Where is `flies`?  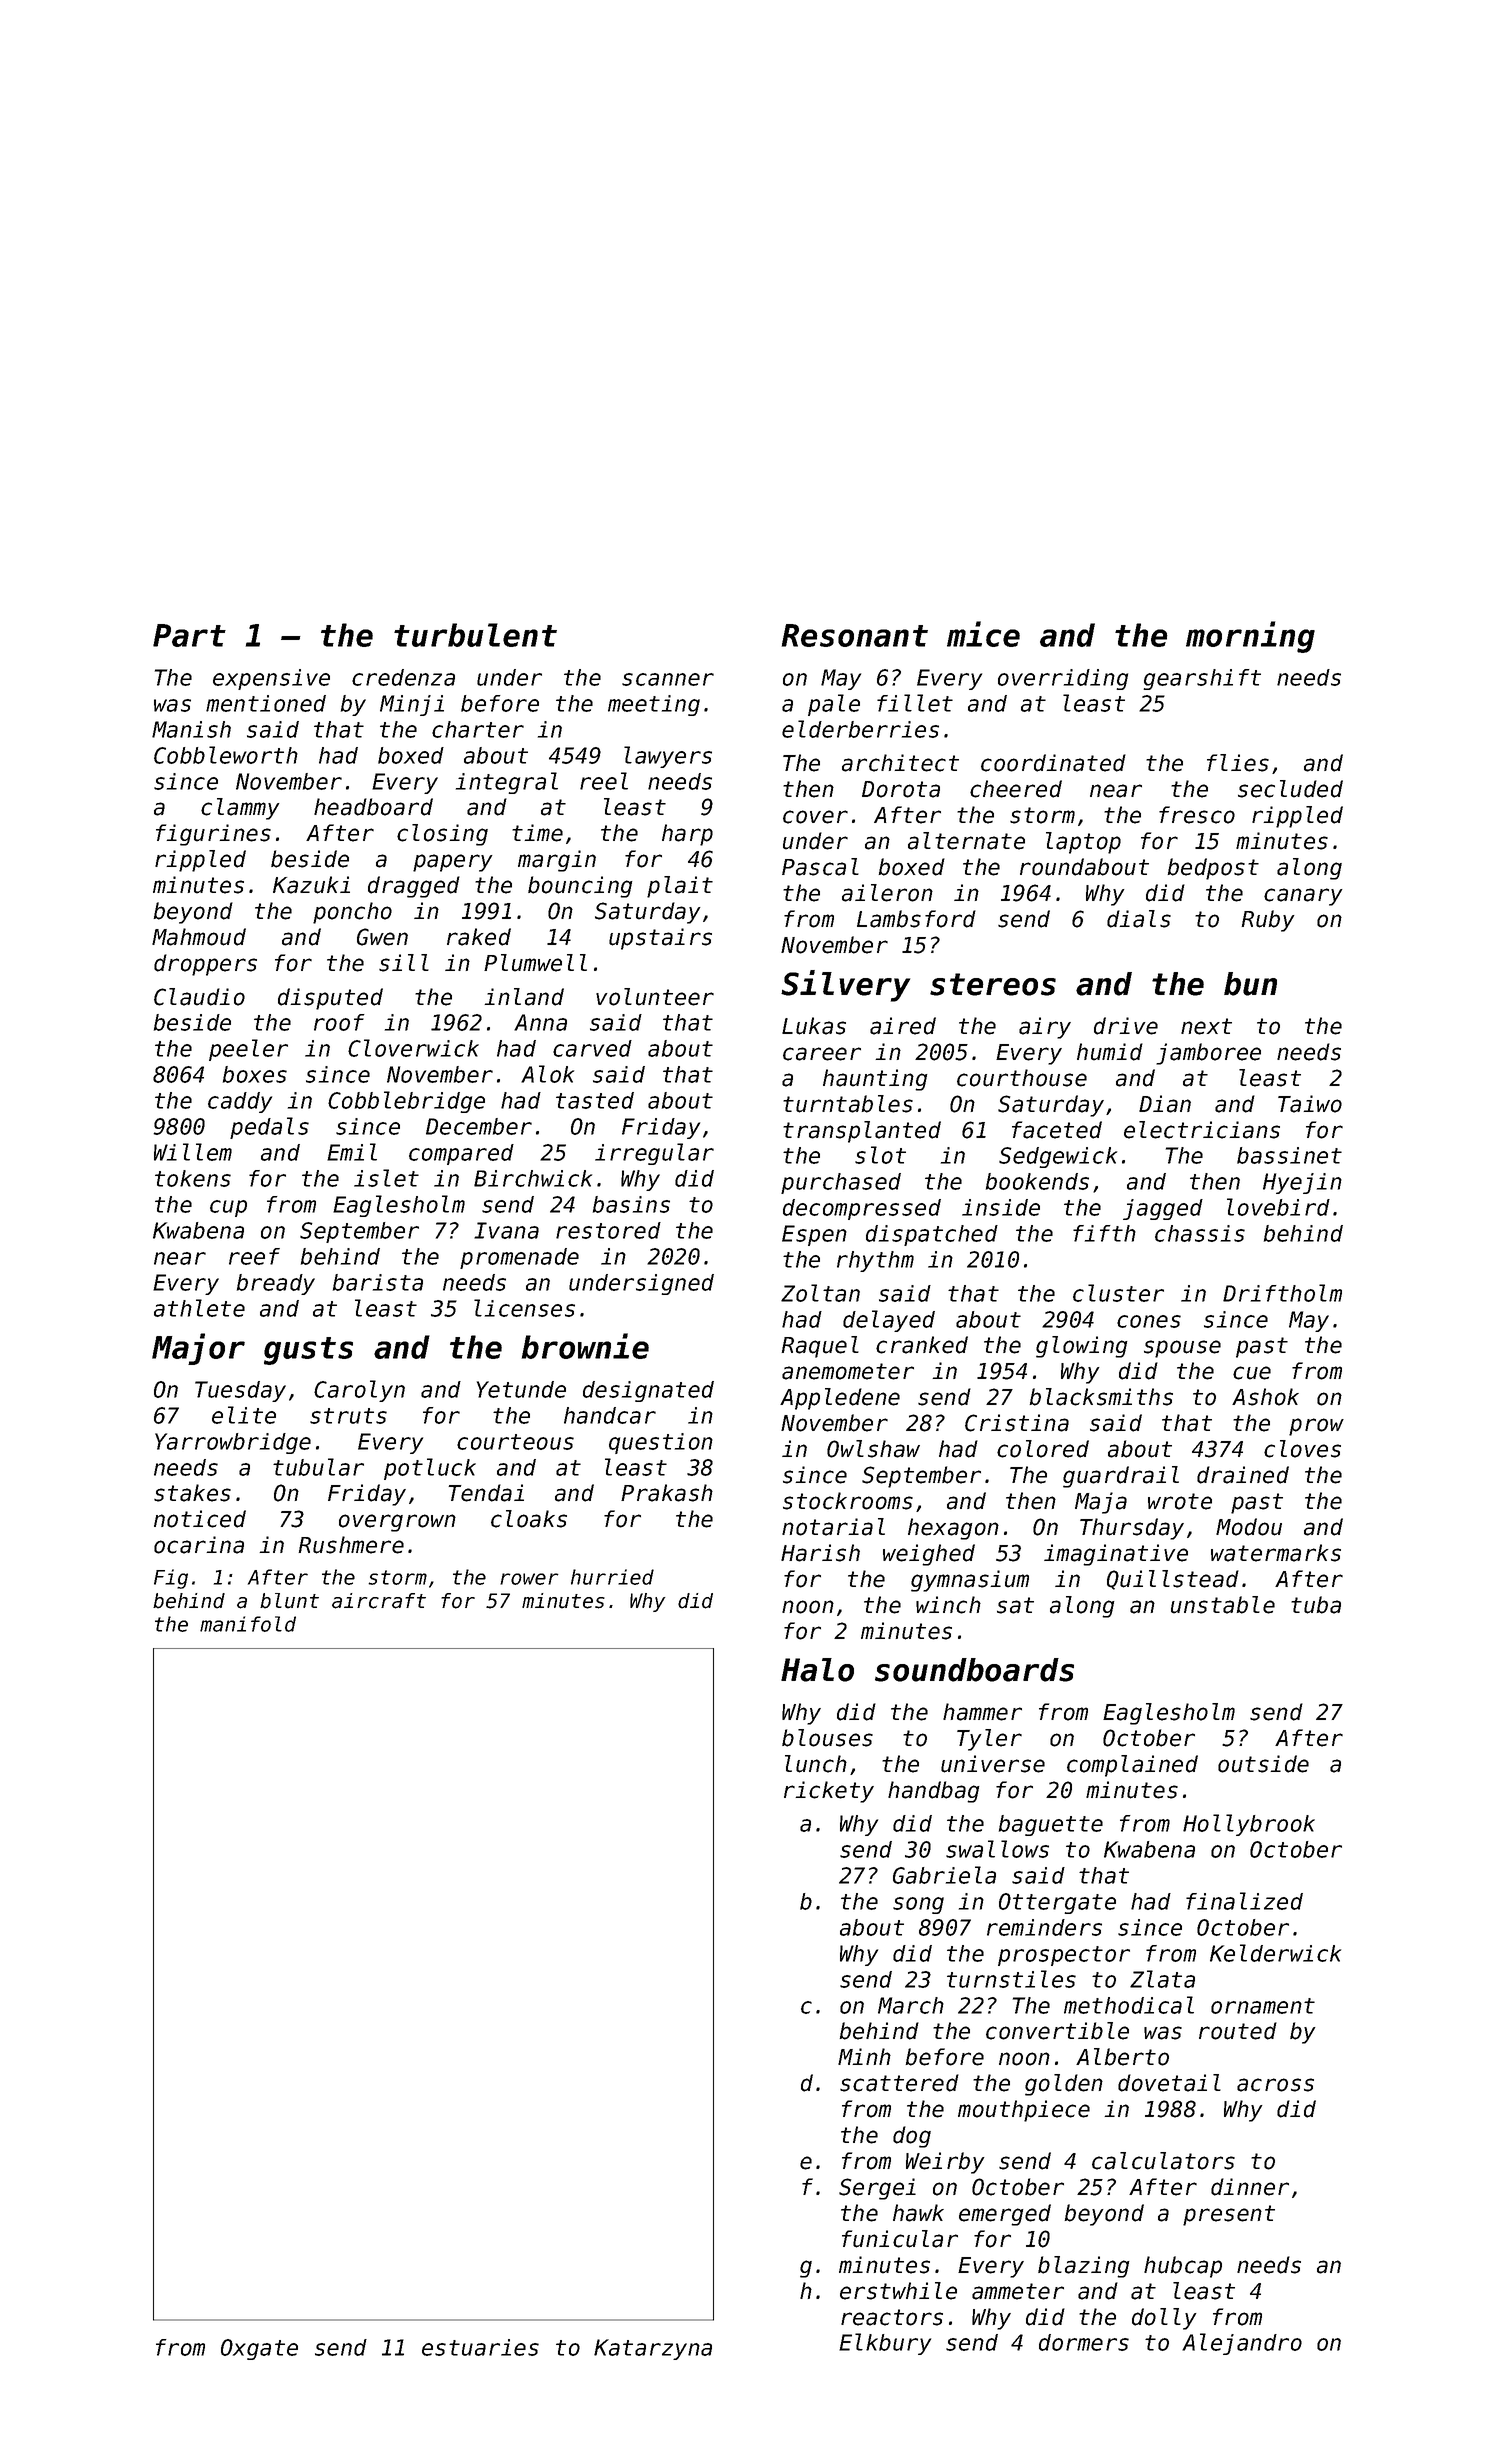
flies is located at coordinates (1238, 763).
